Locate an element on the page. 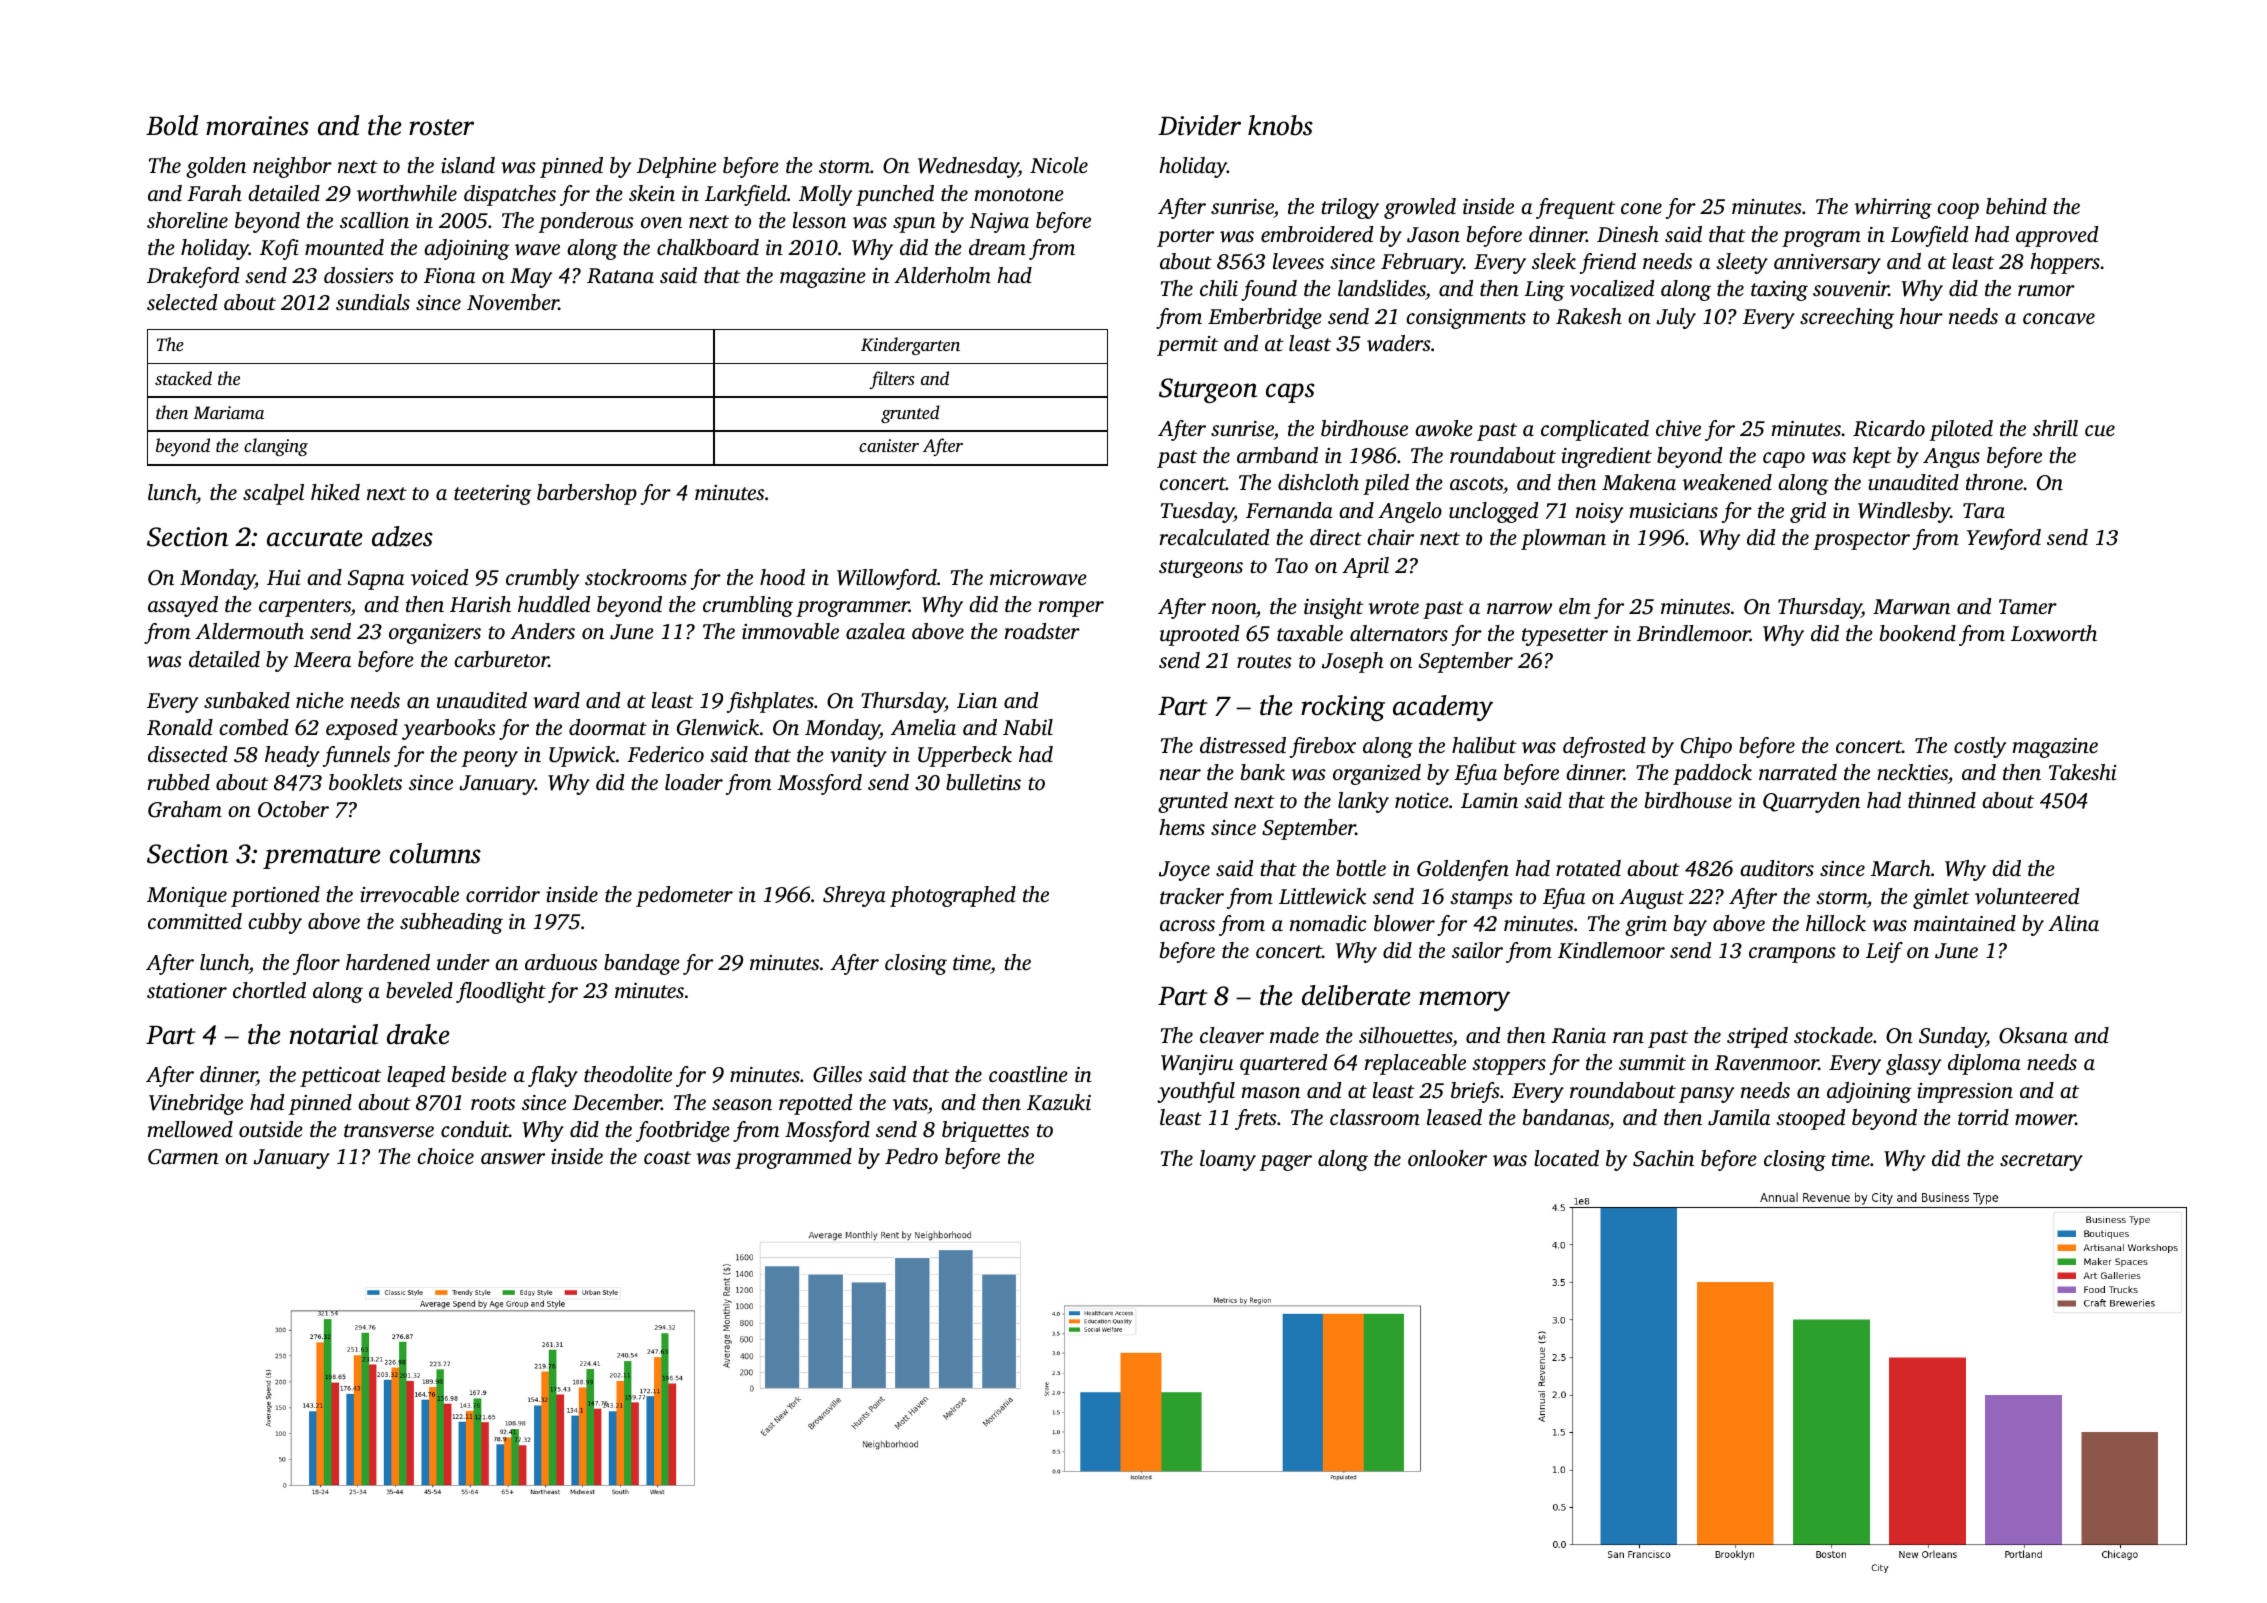 The height and width of the page is (1603, 2267). hillock is located at coordinates (1836, 923).
